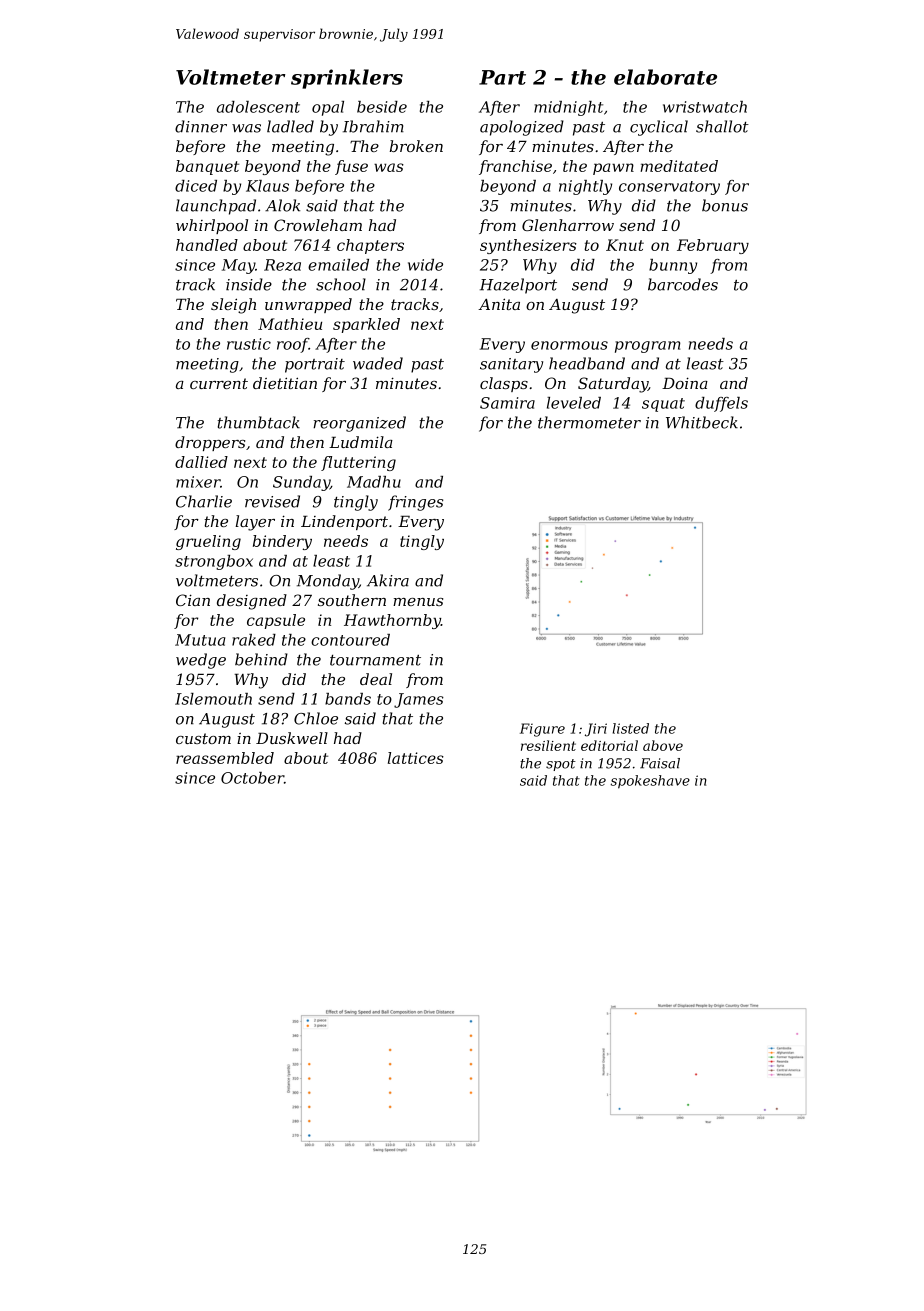 The height and width of the document is (1311, 924). Describe the element at coordinates (272, 501) in the document. I see `revised` at that location.
